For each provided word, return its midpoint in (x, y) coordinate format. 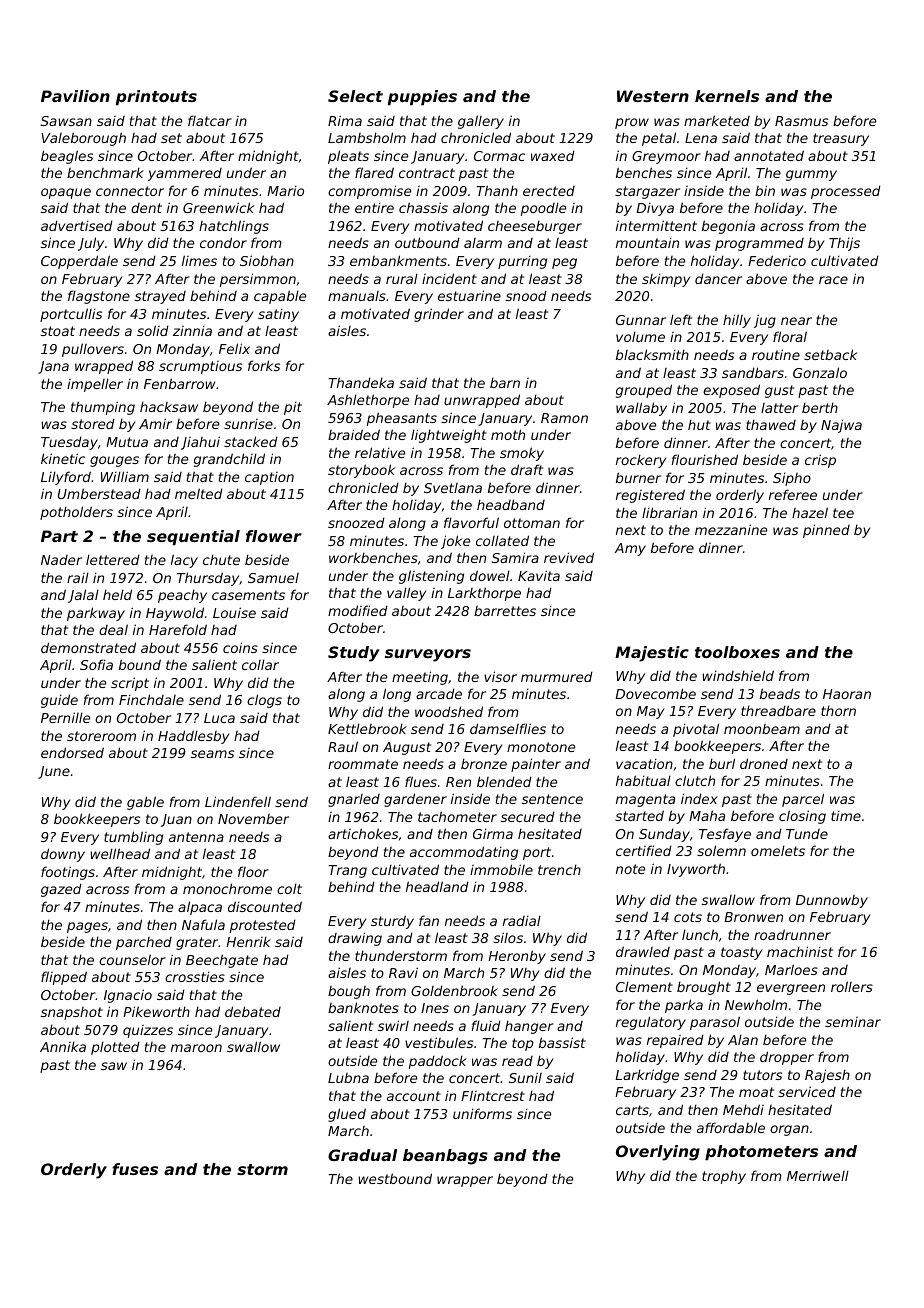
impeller (95, 385)
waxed (553, 155)
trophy (724, 1177)
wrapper (465, 1181)
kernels (727, 96)
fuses (135, 1169)
